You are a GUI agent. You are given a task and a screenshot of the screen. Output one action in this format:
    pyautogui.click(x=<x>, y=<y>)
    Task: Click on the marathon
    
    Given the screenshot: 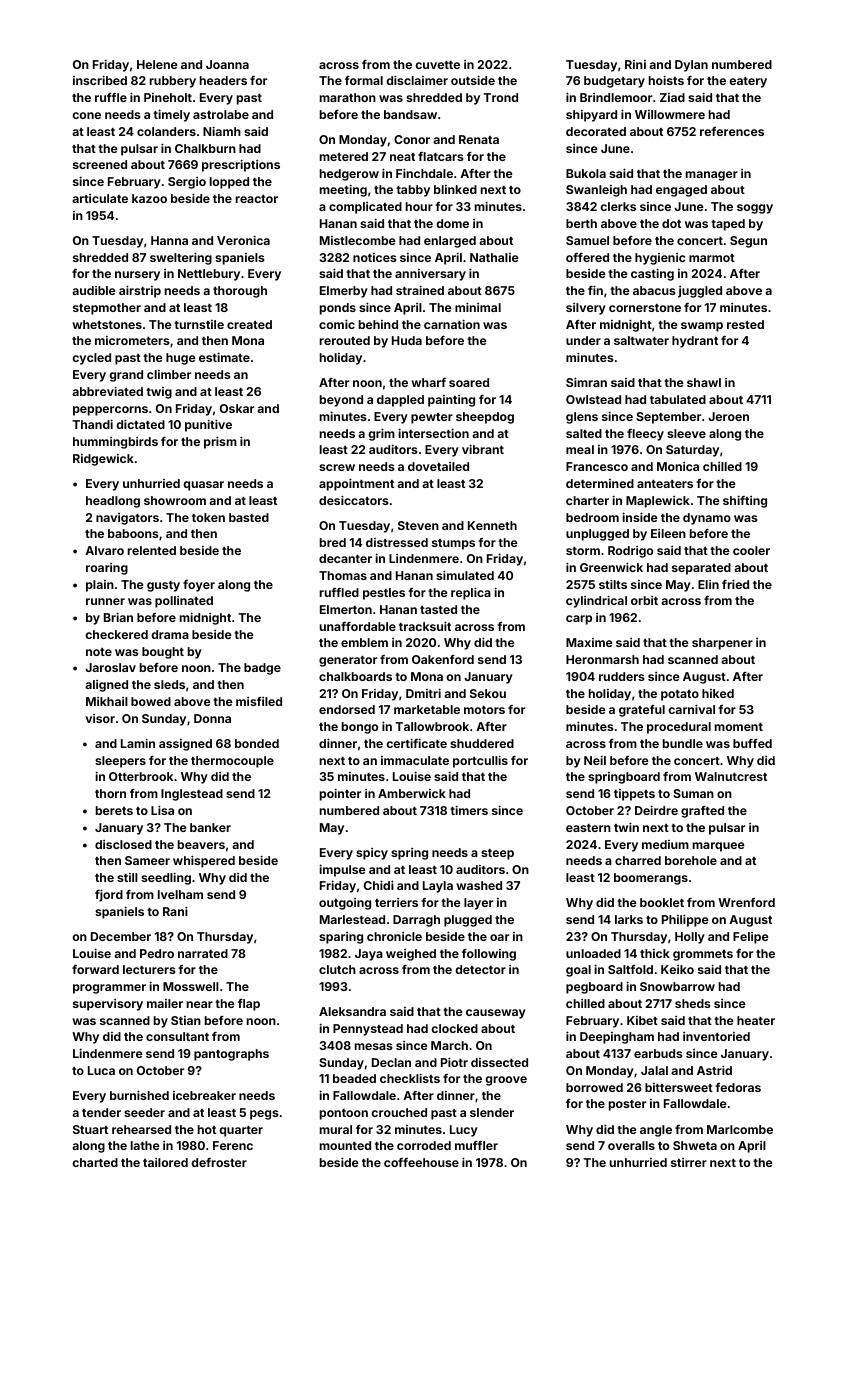 What is the action you would take?
    pyautogui.click(x=348, y=97)
